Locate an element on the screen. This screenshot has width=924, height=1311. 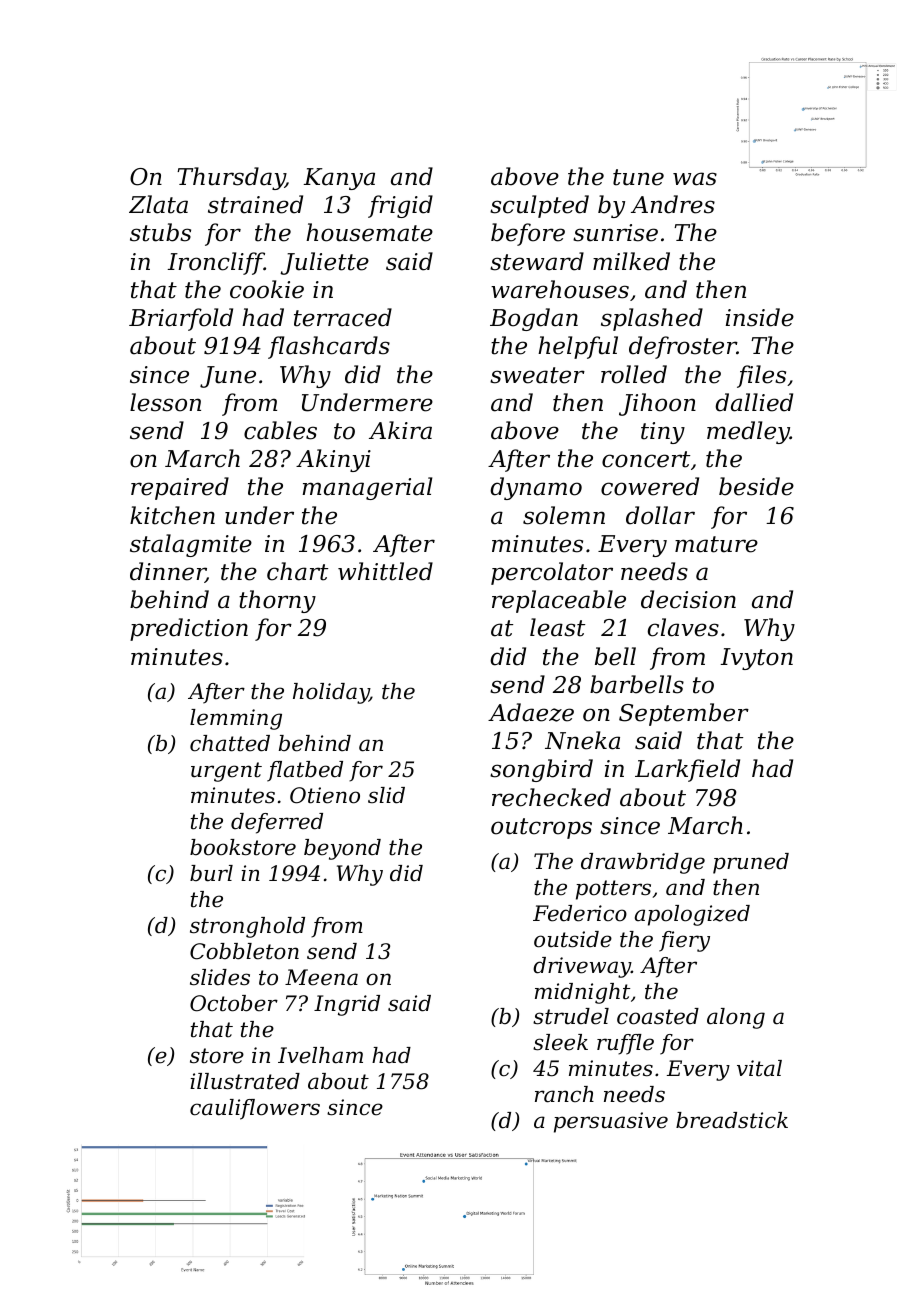
cauliflowers is located at coordinates (255, 1109).
